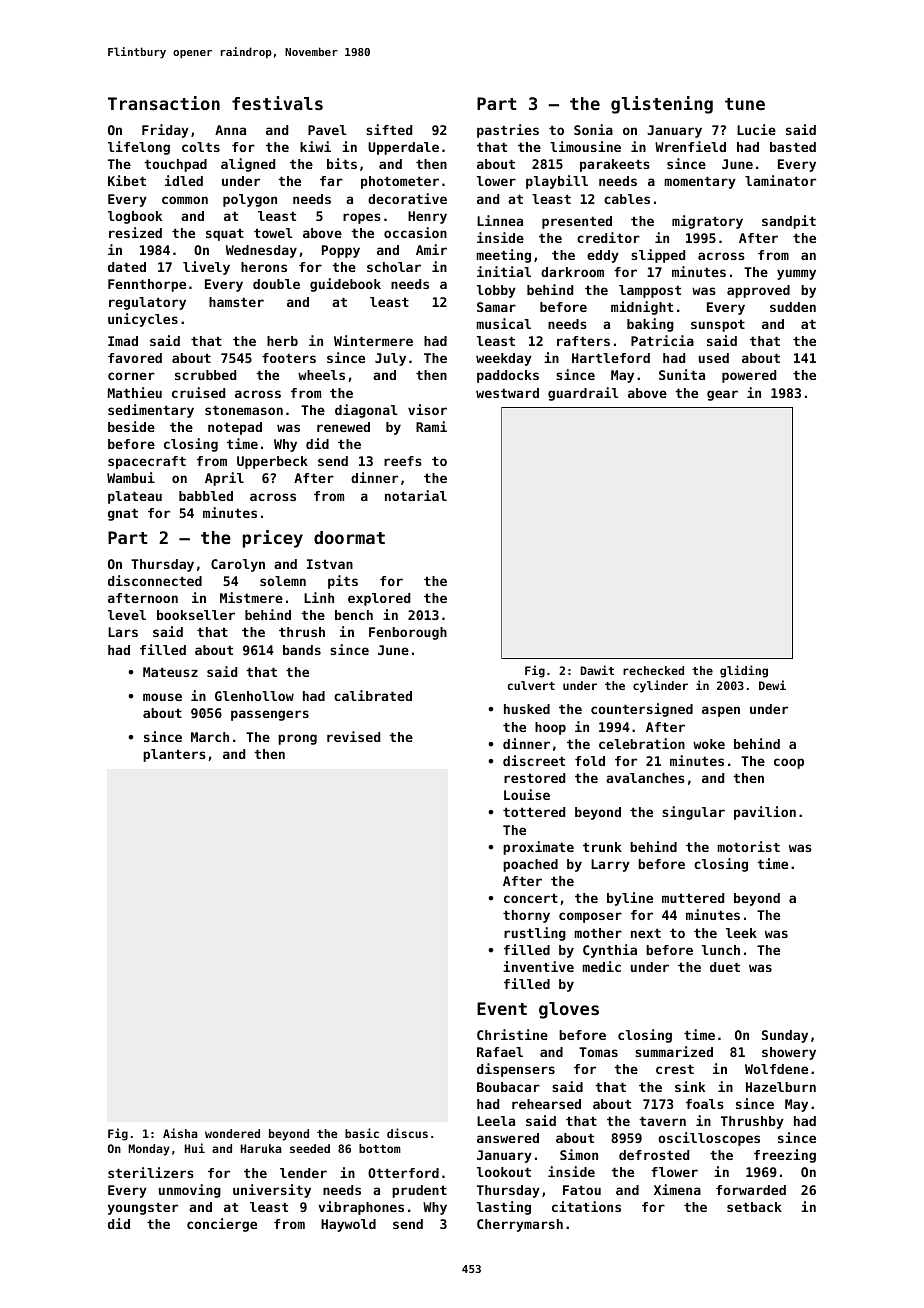  What do you see at coordinates (502, 1008) in the screenshot?
I see `Event` at bounding box center [502, 1008].
